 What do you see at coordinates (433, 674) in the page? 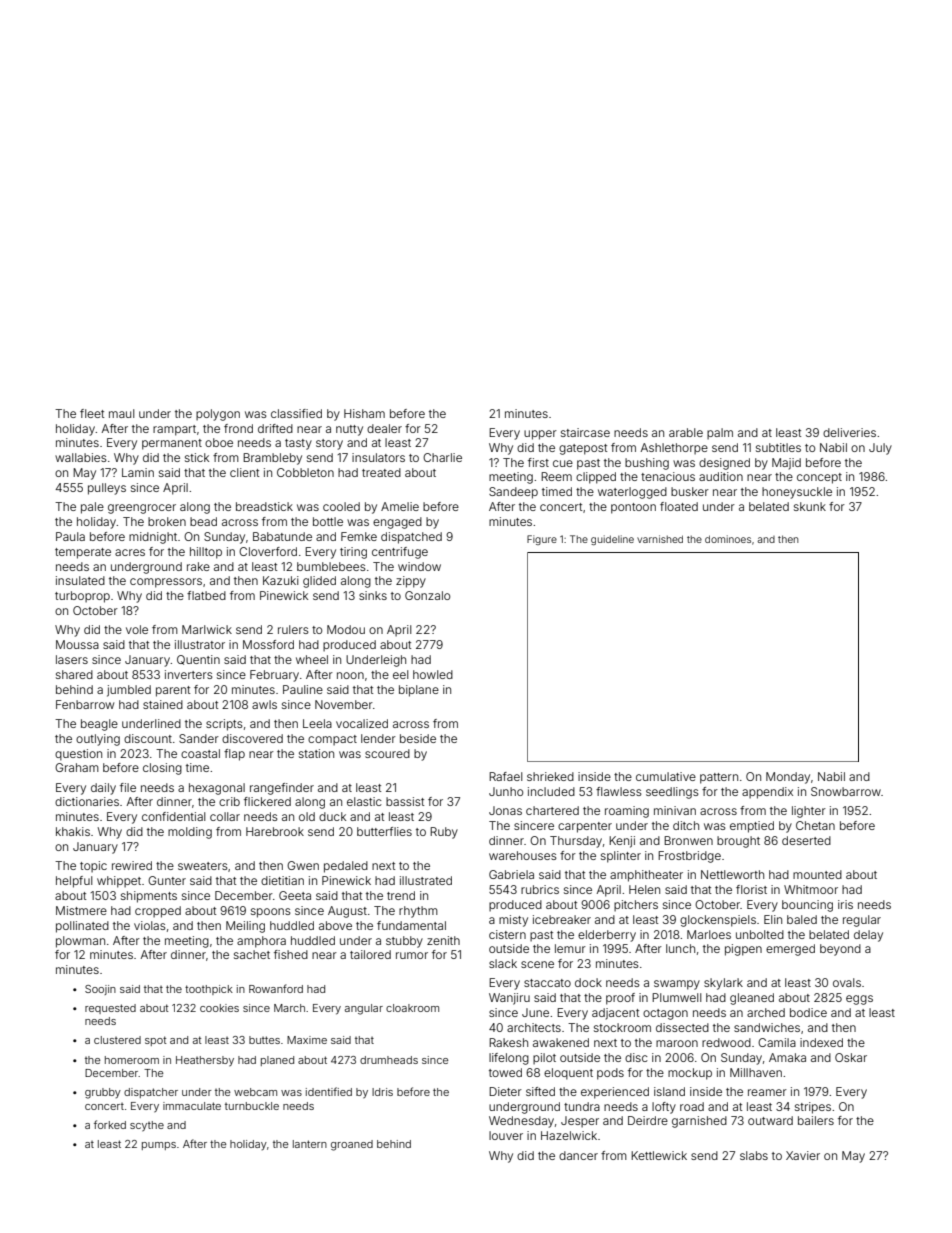
I see `howled` at bounding box center [433, 674].
